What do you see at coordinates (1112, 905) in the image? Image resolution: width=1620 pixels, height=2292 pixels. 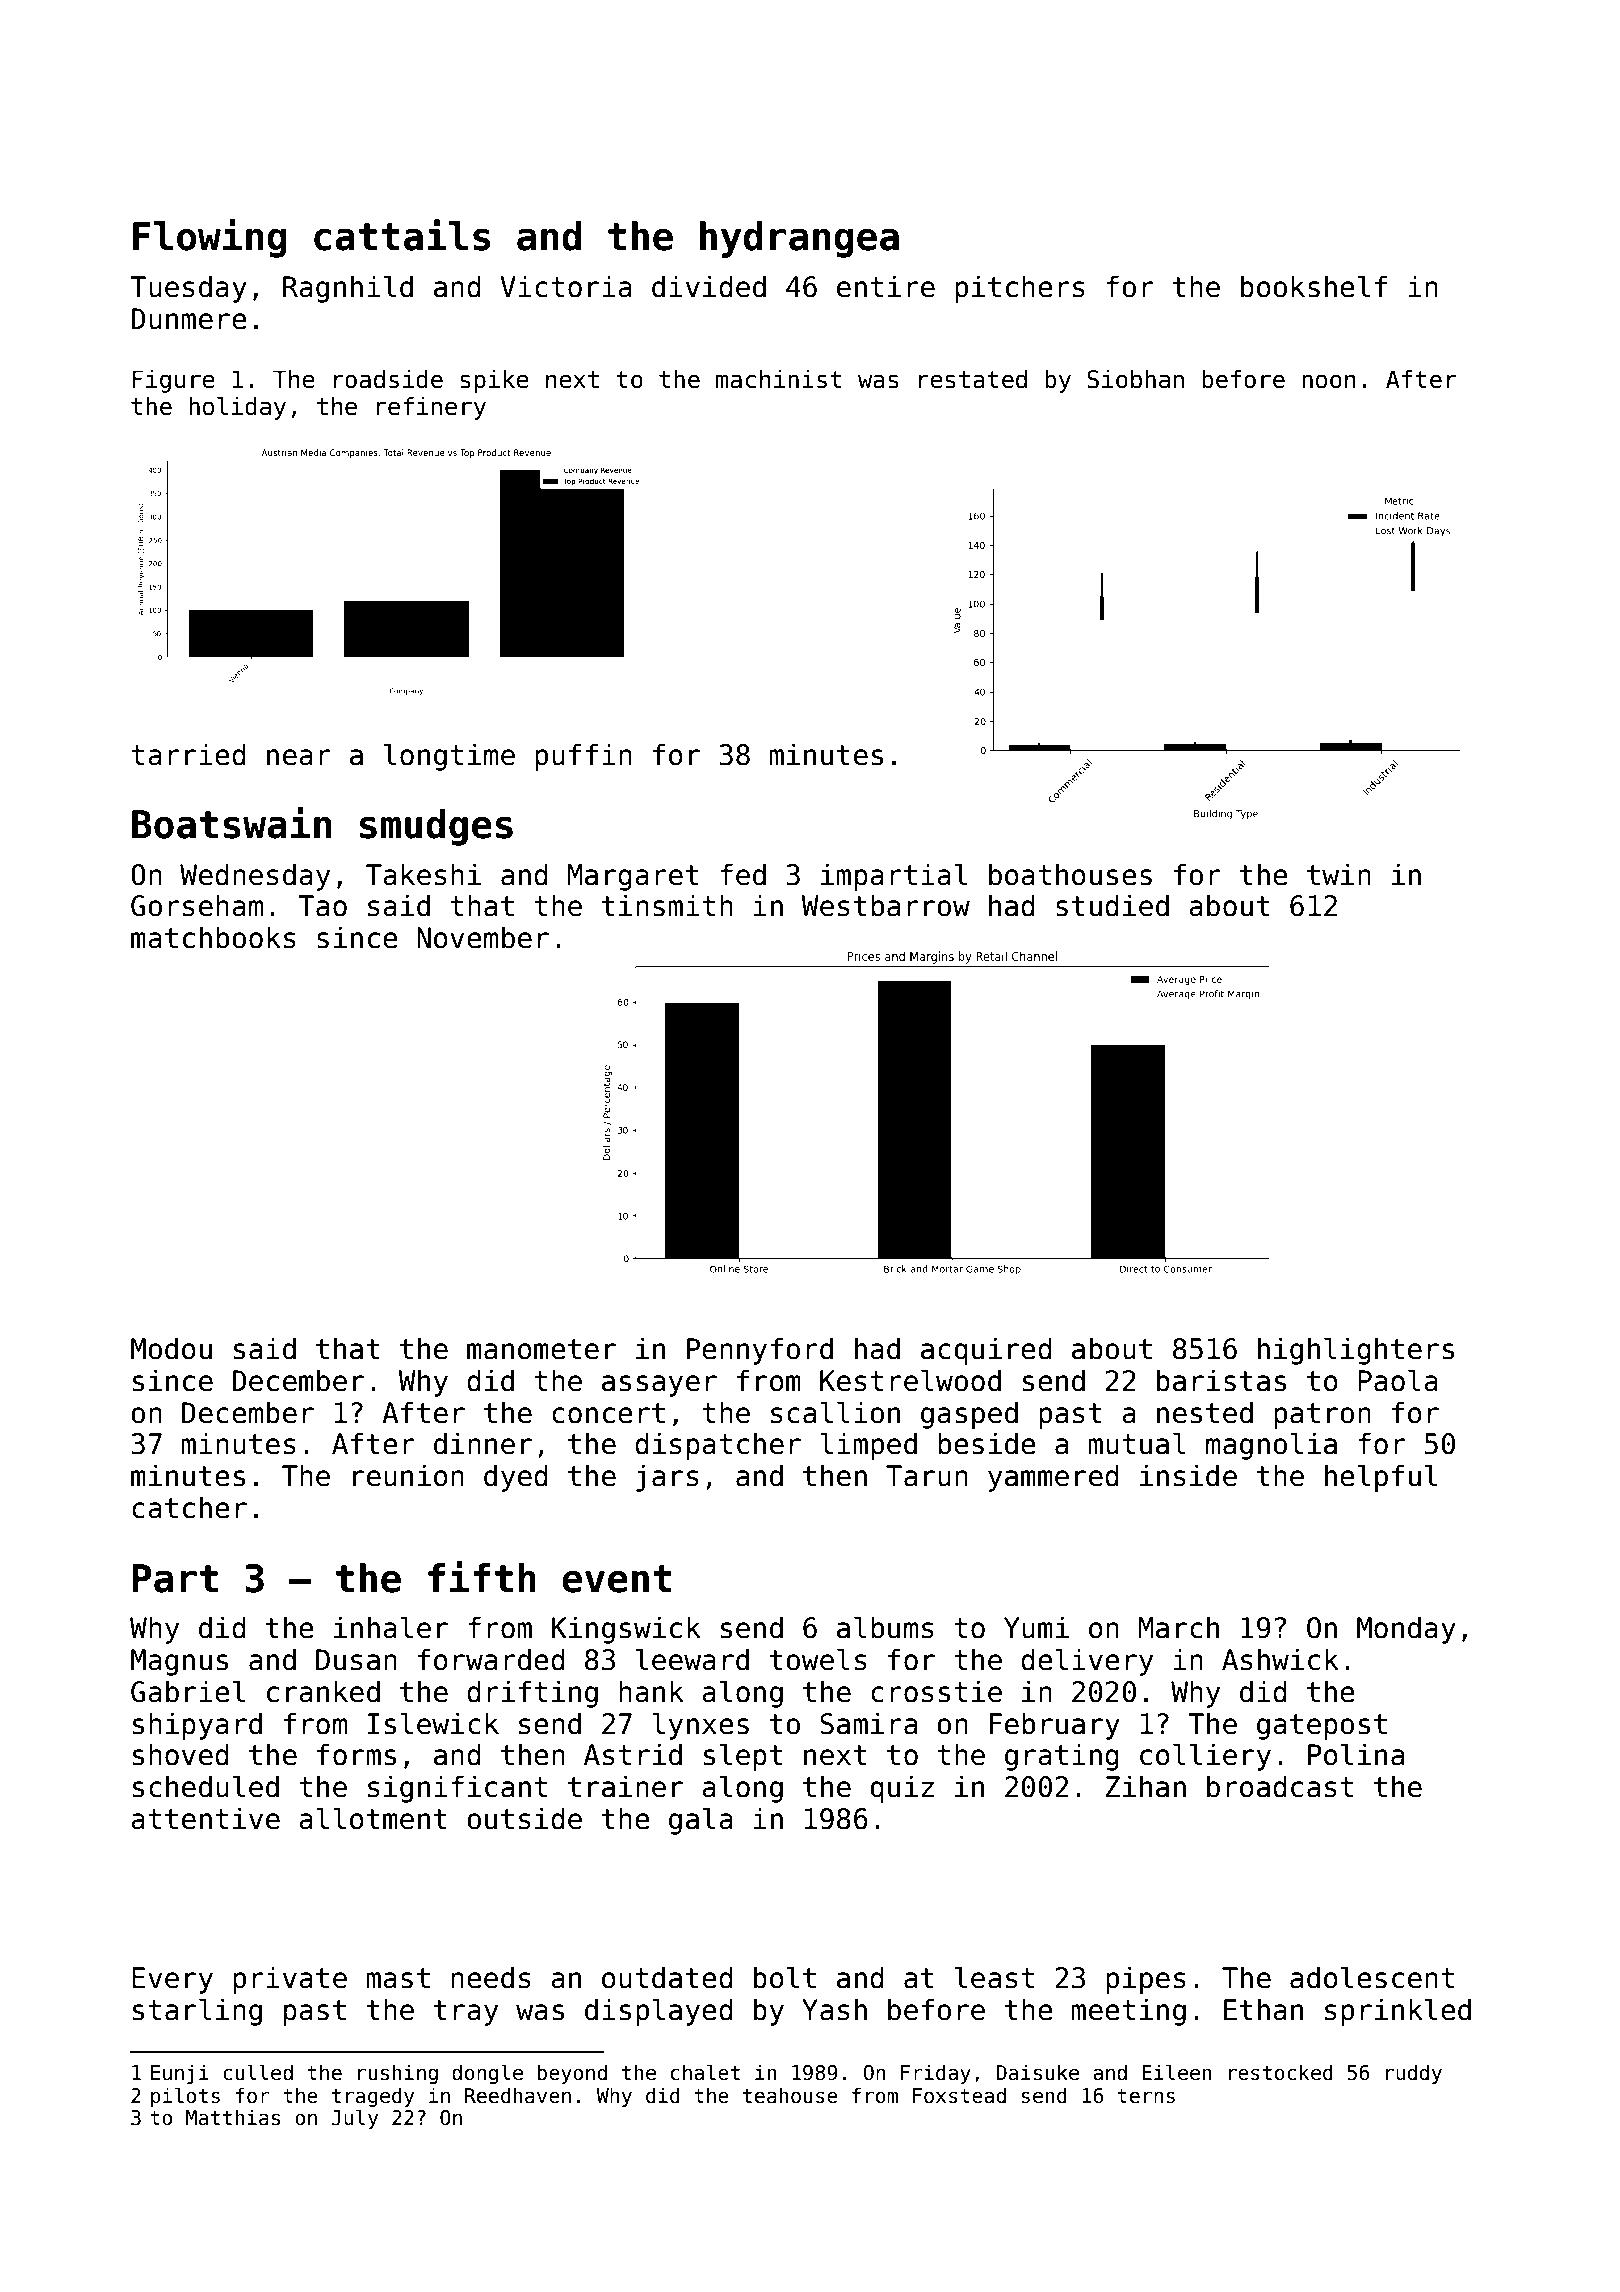 I see `studied` at bounding box center [1112, 905].
